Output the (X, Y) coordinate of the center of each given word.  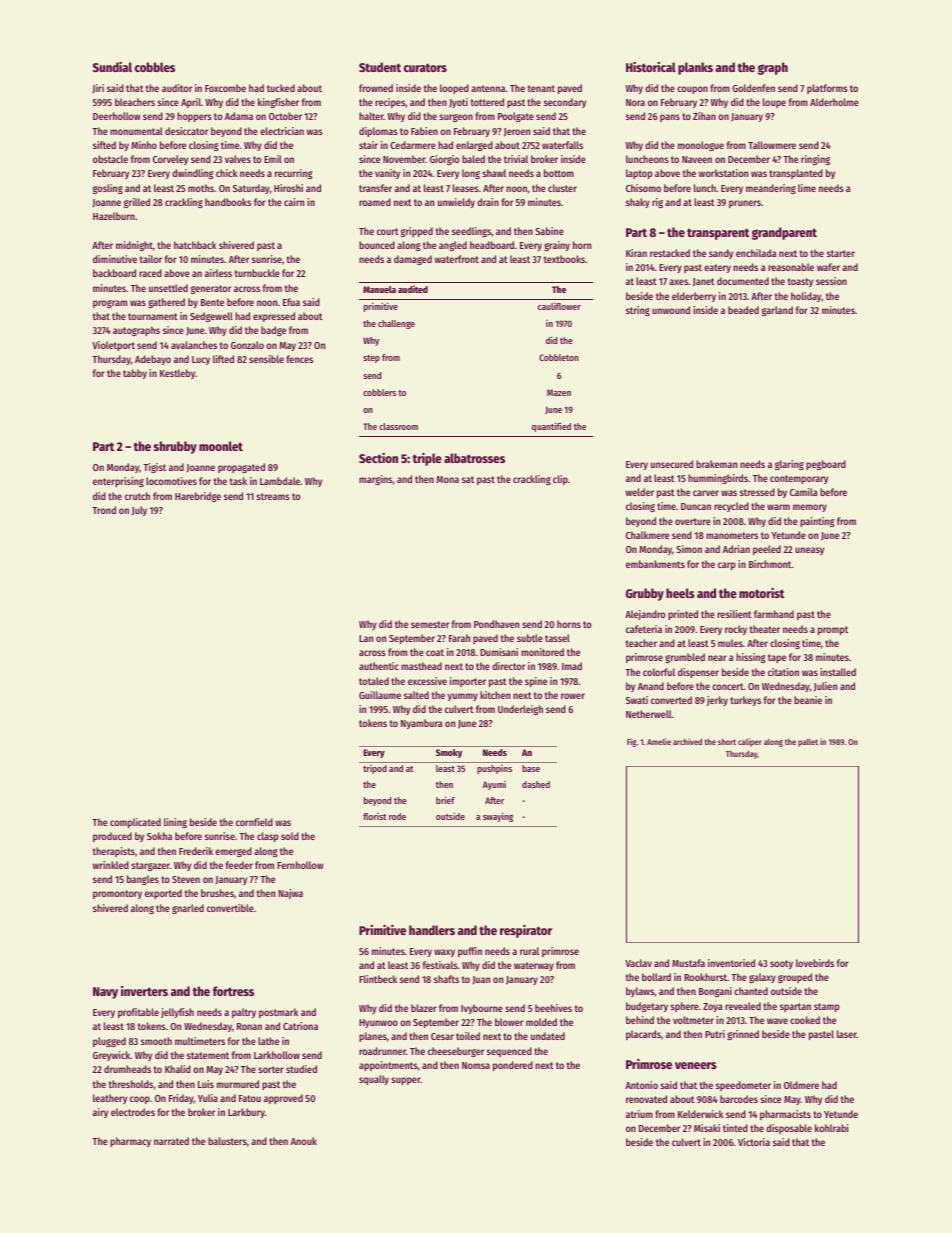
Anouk (304, 1141)
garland (777, 311)
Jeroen (517, 132)
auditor (177, 88)
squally (374, 1080)
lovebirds (815, 963)
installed (838, 672)
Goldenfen (753, 88)
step (371, 359)
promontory (117, 894)
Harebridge (198, 497)
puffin (470, 952)
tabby (135, 374)
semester (430, 624)
